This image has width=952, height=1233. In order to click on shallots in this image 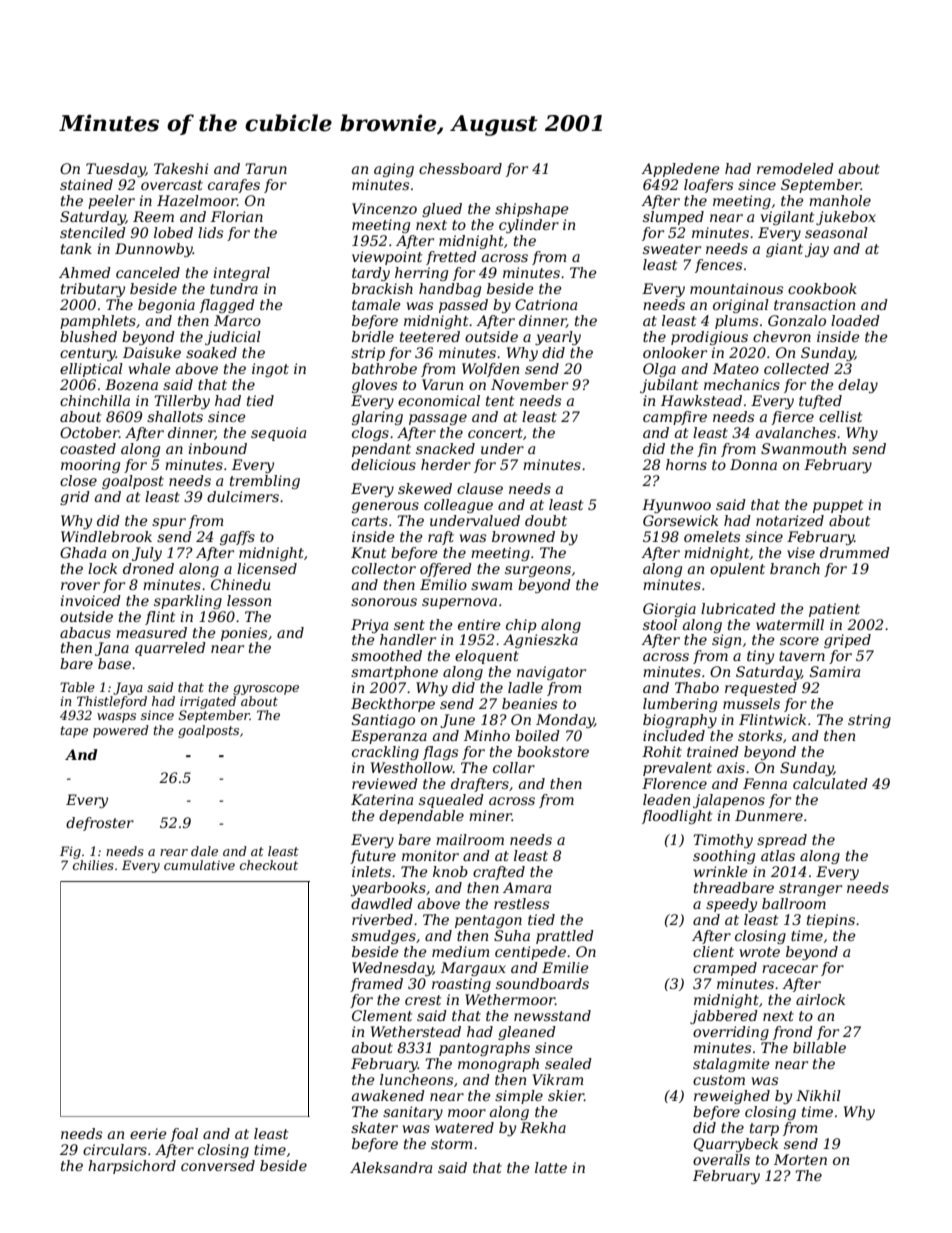, I will do `click(175, 416)`.
